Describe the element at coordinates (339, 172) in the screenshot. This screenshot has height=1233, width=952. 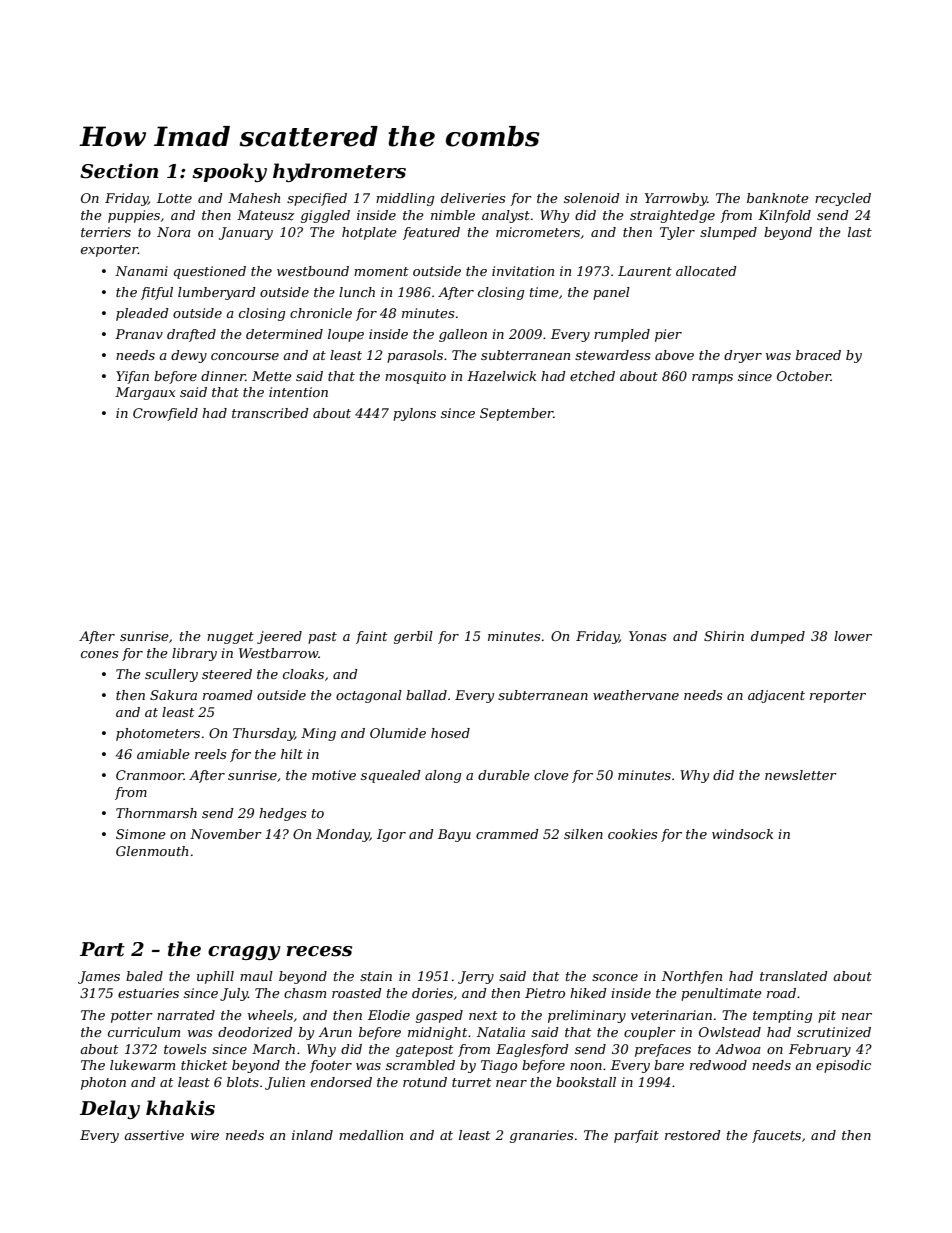
I see `hydrometers` at that location.
